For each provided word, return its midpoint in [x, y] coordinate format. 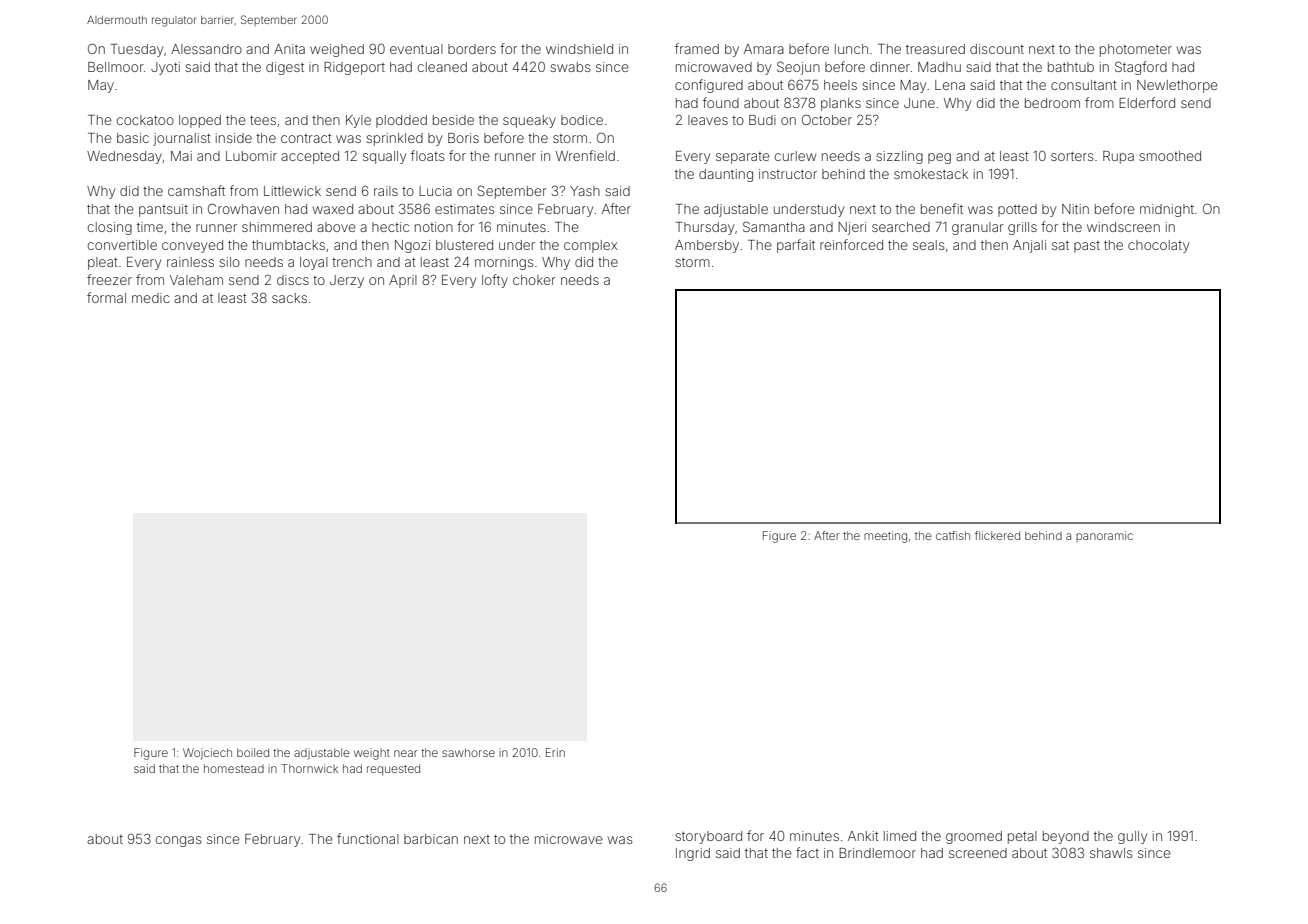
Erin [555, 752]
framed [697, 48]
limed [900, 836]
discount [997, 49]
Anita [289, 49]
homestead [234, 768]
